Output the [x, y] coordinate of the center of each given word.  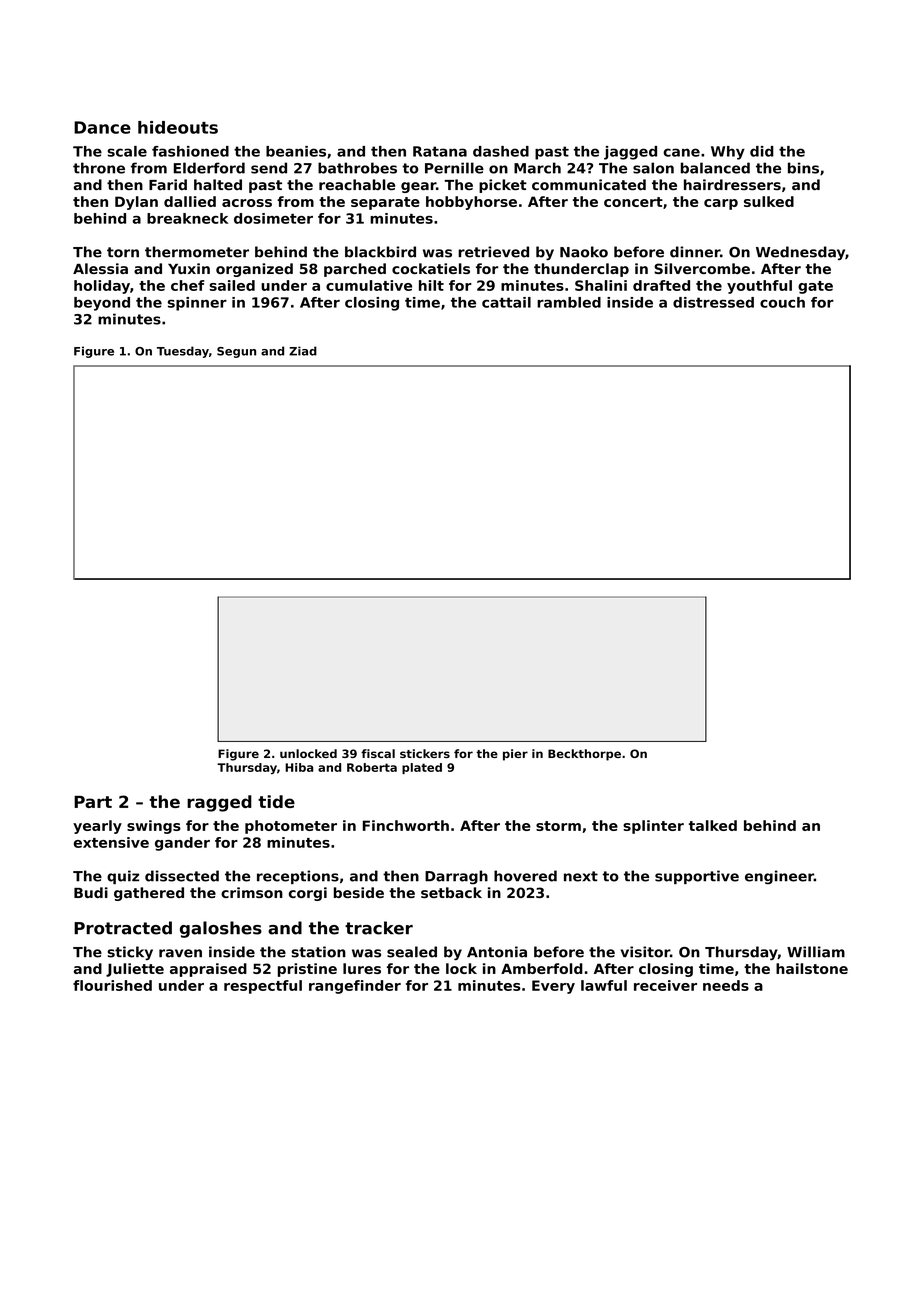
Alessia [100, 268]
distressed [713, 302]
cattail [506, 302]
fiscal [378, 753]
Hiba [299, 767]
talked [713, 825]
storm [558, 826]
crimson [252, 892]
